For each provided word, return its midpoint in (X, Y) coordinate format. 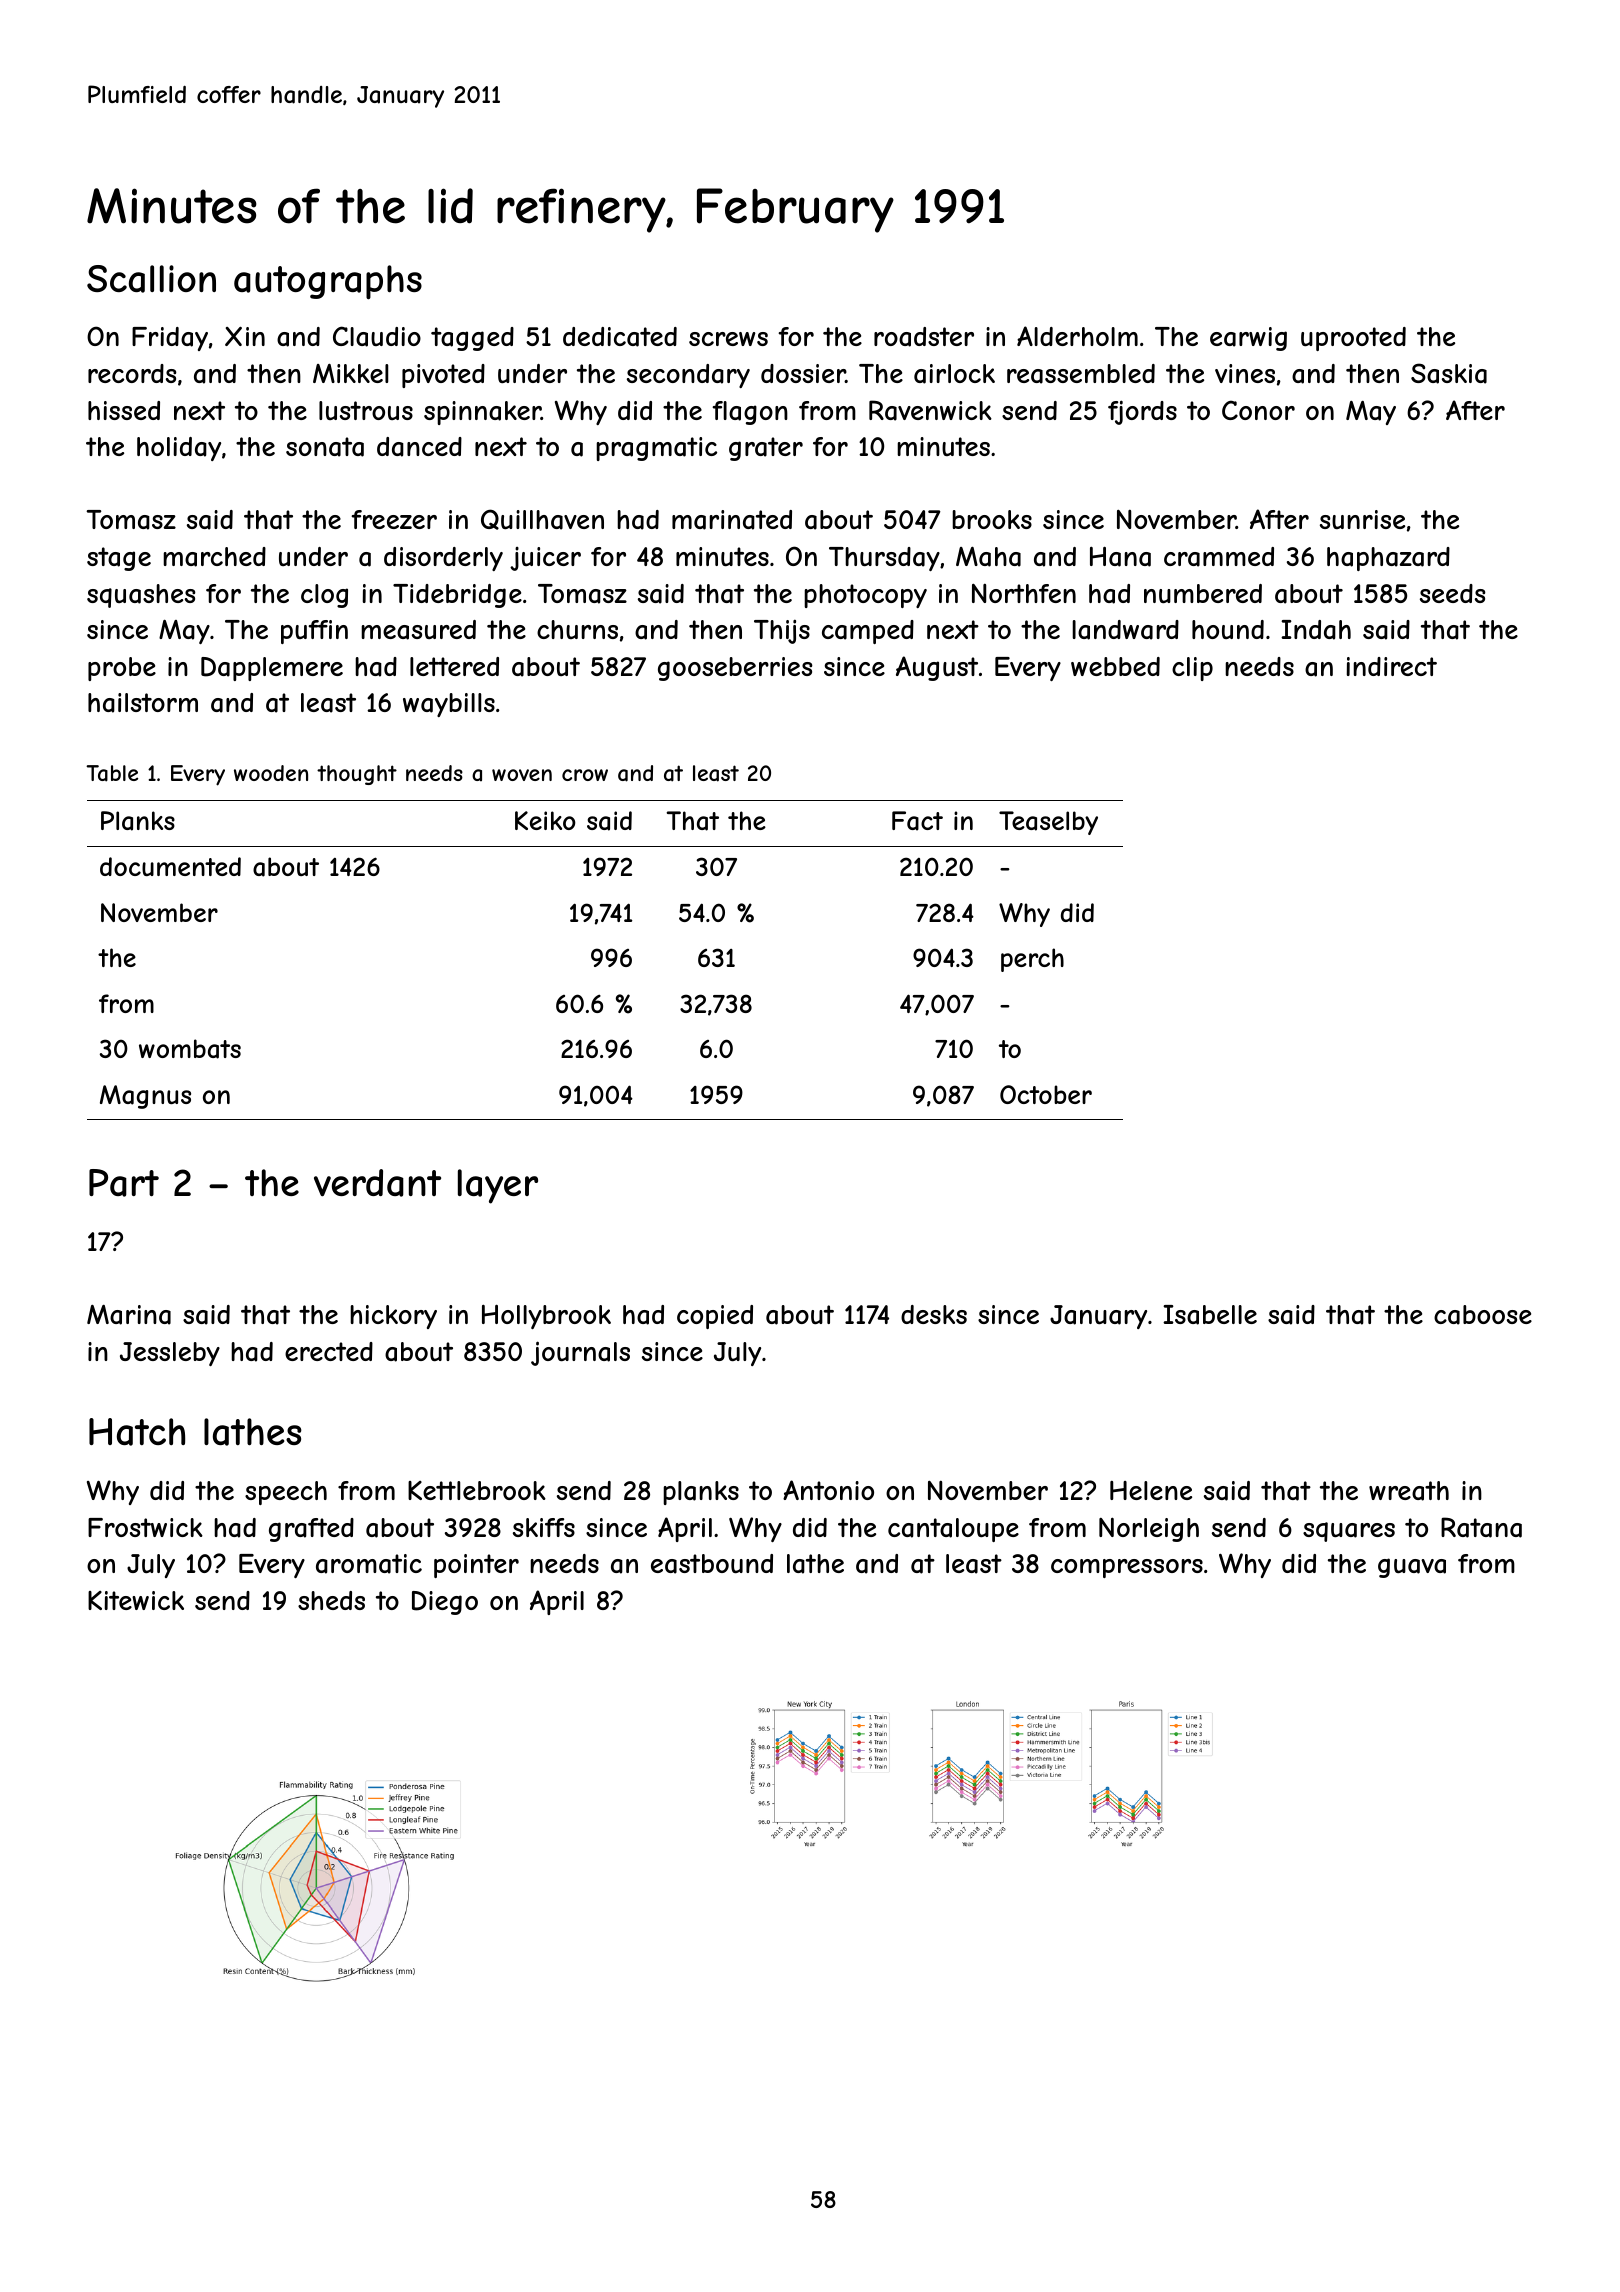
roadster (924, 337)
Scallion (151, 279)
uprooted (1353, 339)
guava (1412, 1568)
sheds (331, 1600)
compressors (1127, 1568)
